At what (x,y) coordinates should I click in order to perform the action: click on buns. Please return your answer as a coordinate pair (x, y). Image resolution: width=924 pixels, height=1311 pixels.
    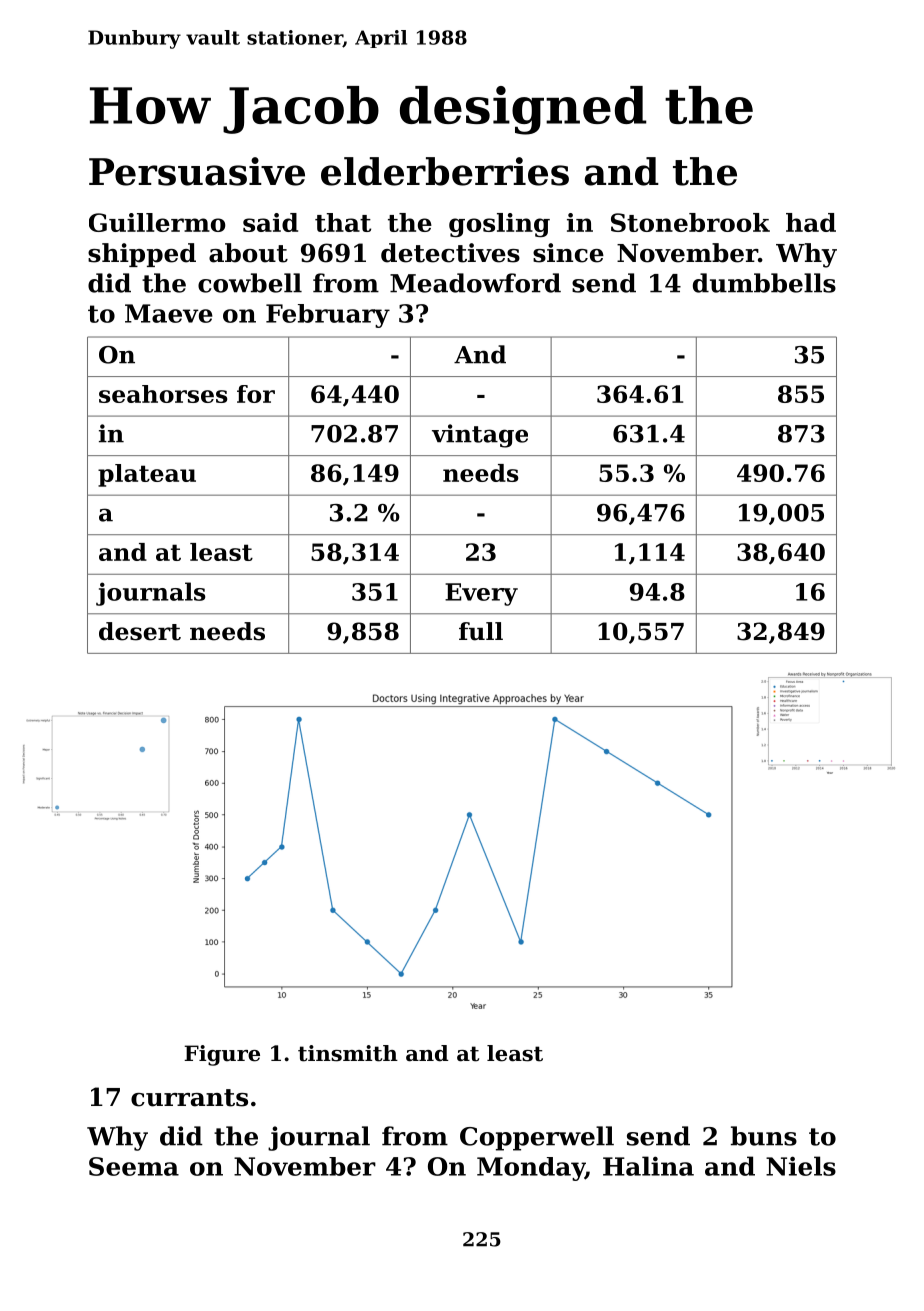
    Looking at the image, I should click on (764, 1136).
